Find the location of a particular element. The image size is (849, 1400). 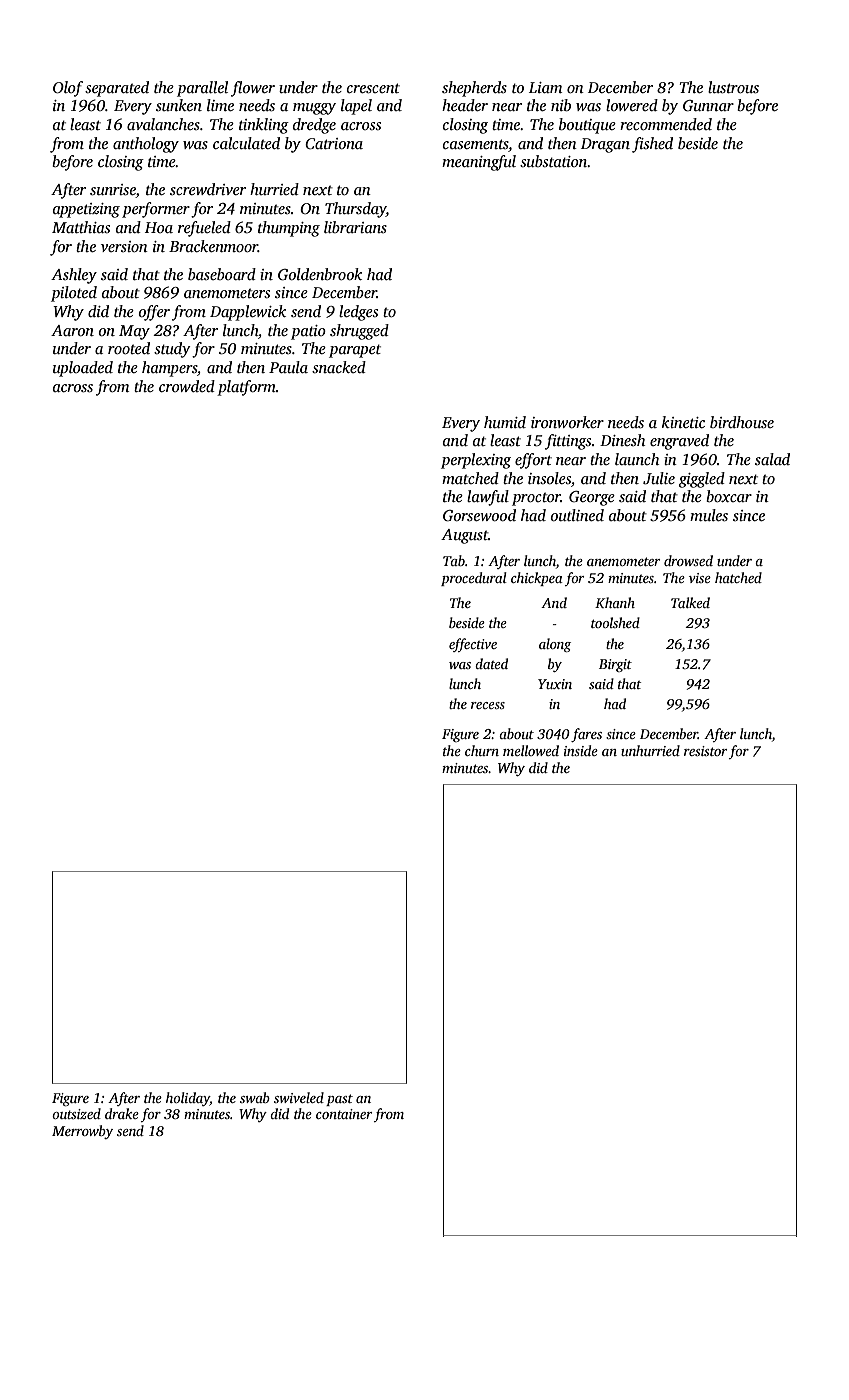

librarians is located at coordinates (355, 227).
